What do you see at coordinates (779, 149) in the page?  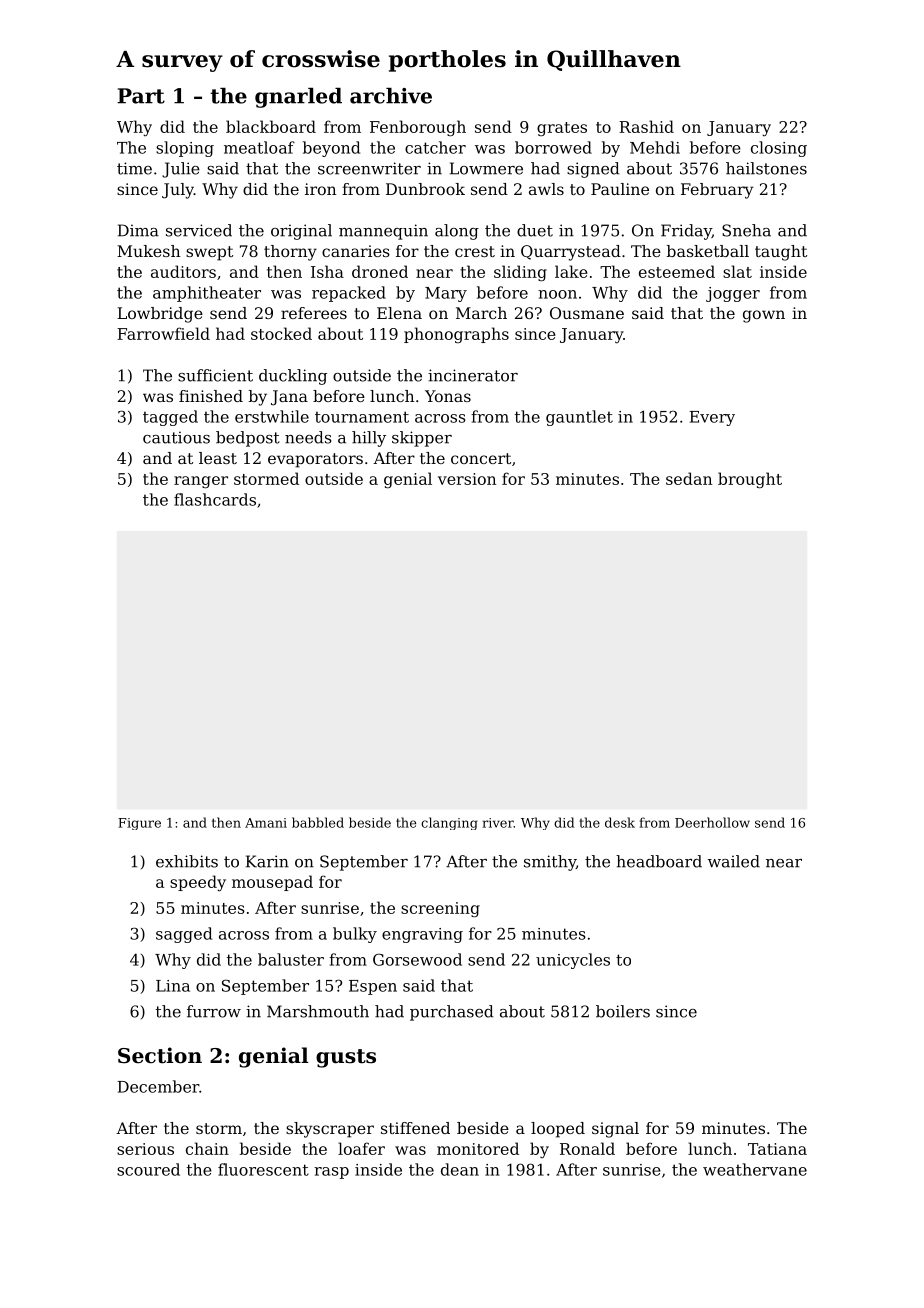 I see `closing` at bounding box center [779, 149].
